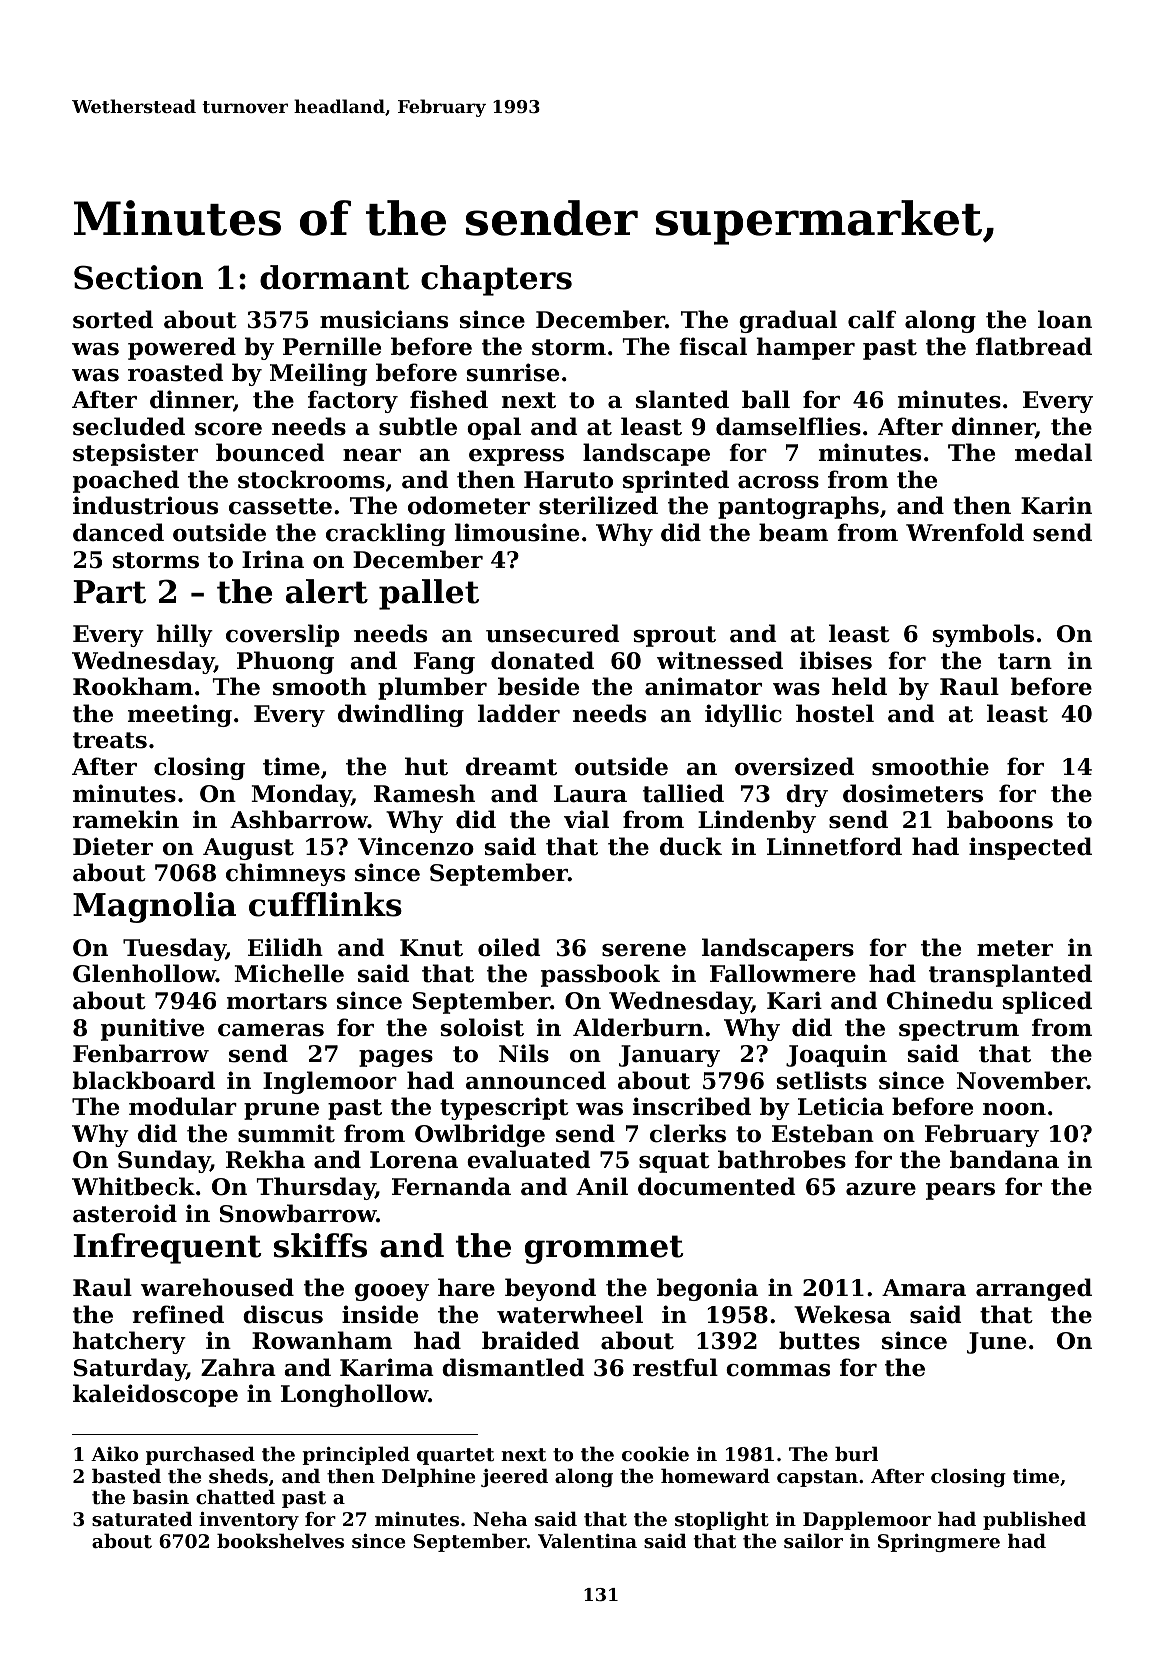 The image size is (1165, 1654). Describe the element at coordinates (334, 277) in the screenshot. I see `dormant` at that location.
